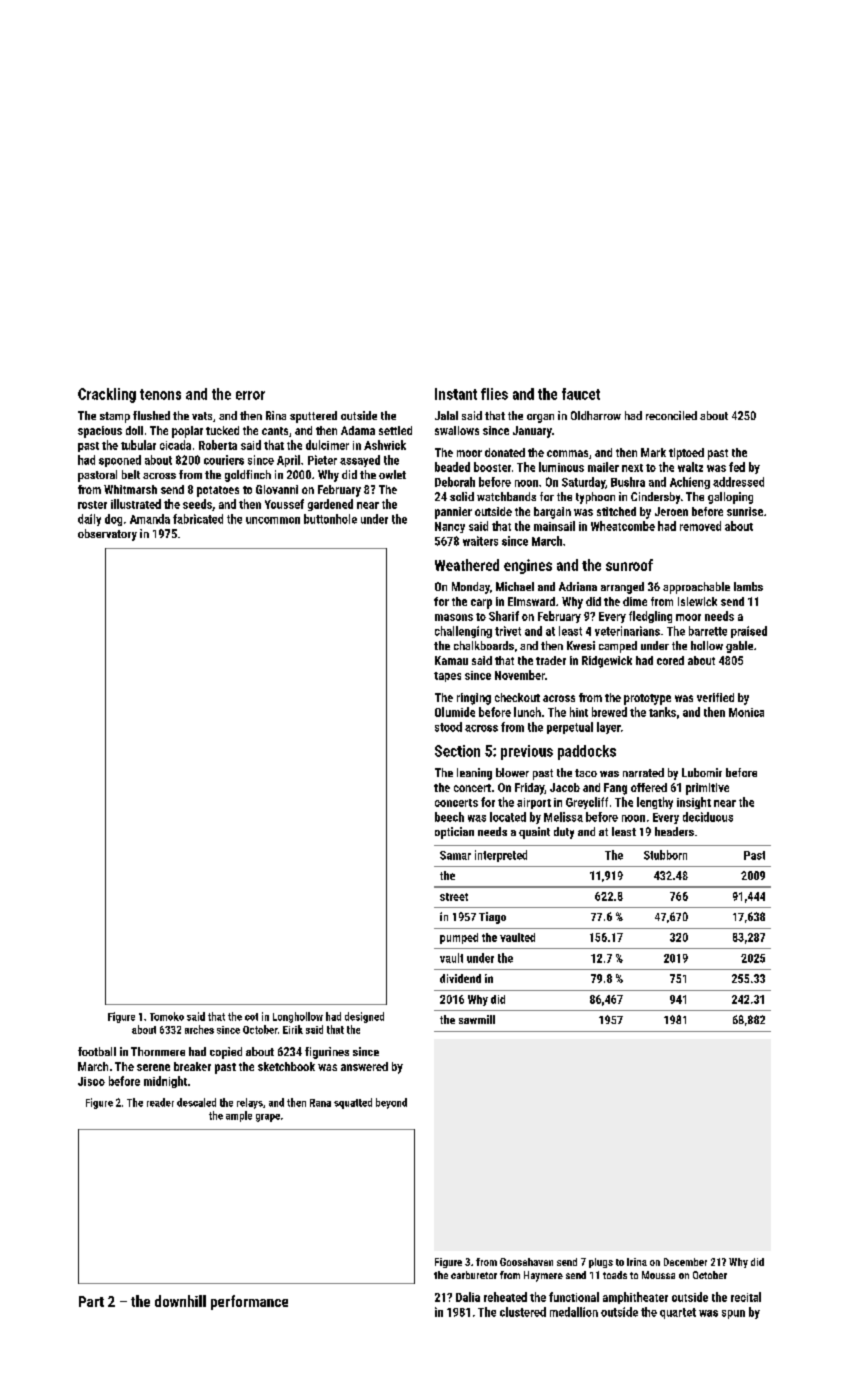 Image resolution: width=849 pixels, height=1400 pixels. I want to click on Stubborn, so click(665, 855).
